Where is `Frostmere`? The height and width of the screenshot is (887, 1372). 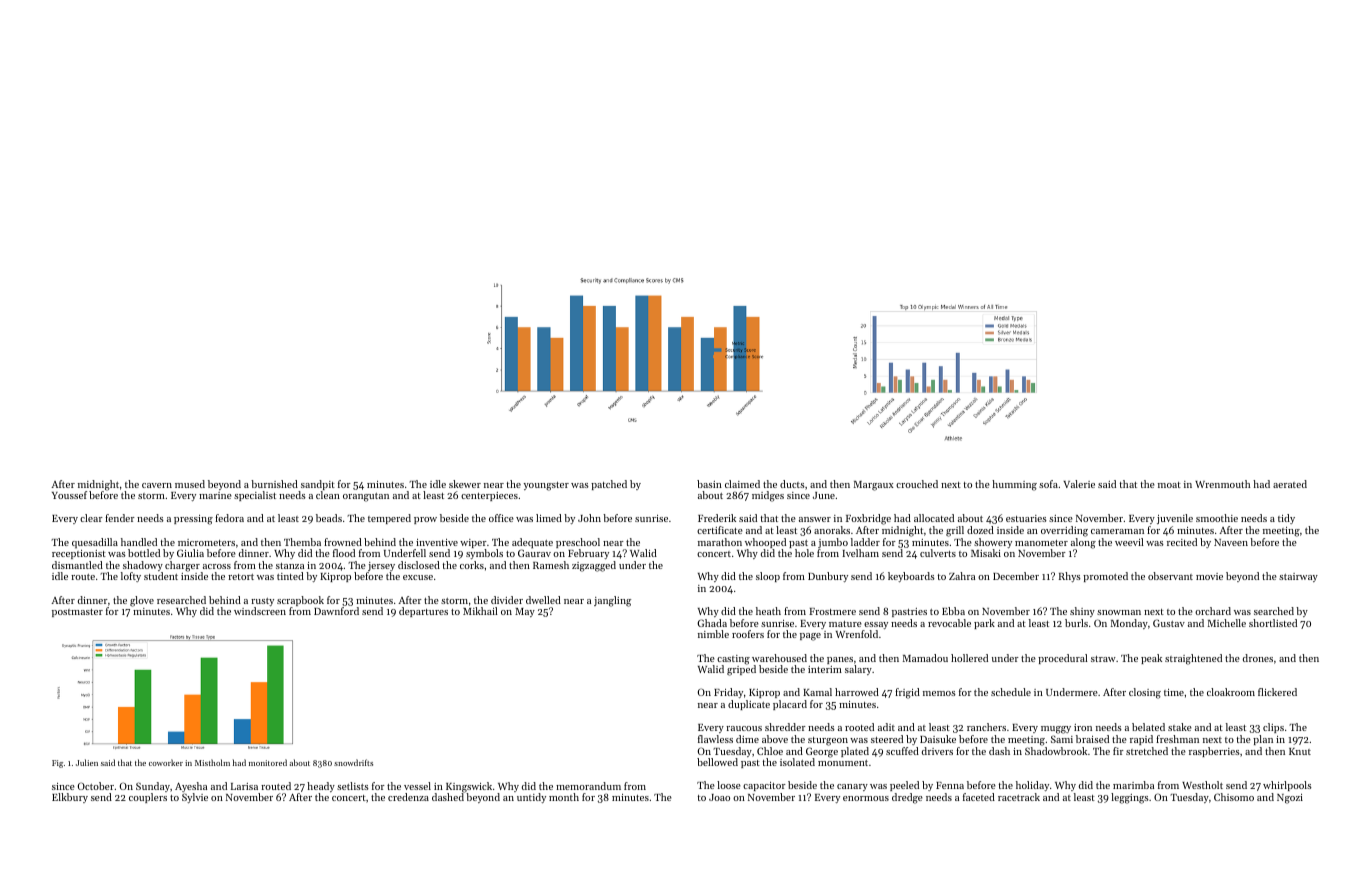
Frostmere is located at coordinates (832, 611).
